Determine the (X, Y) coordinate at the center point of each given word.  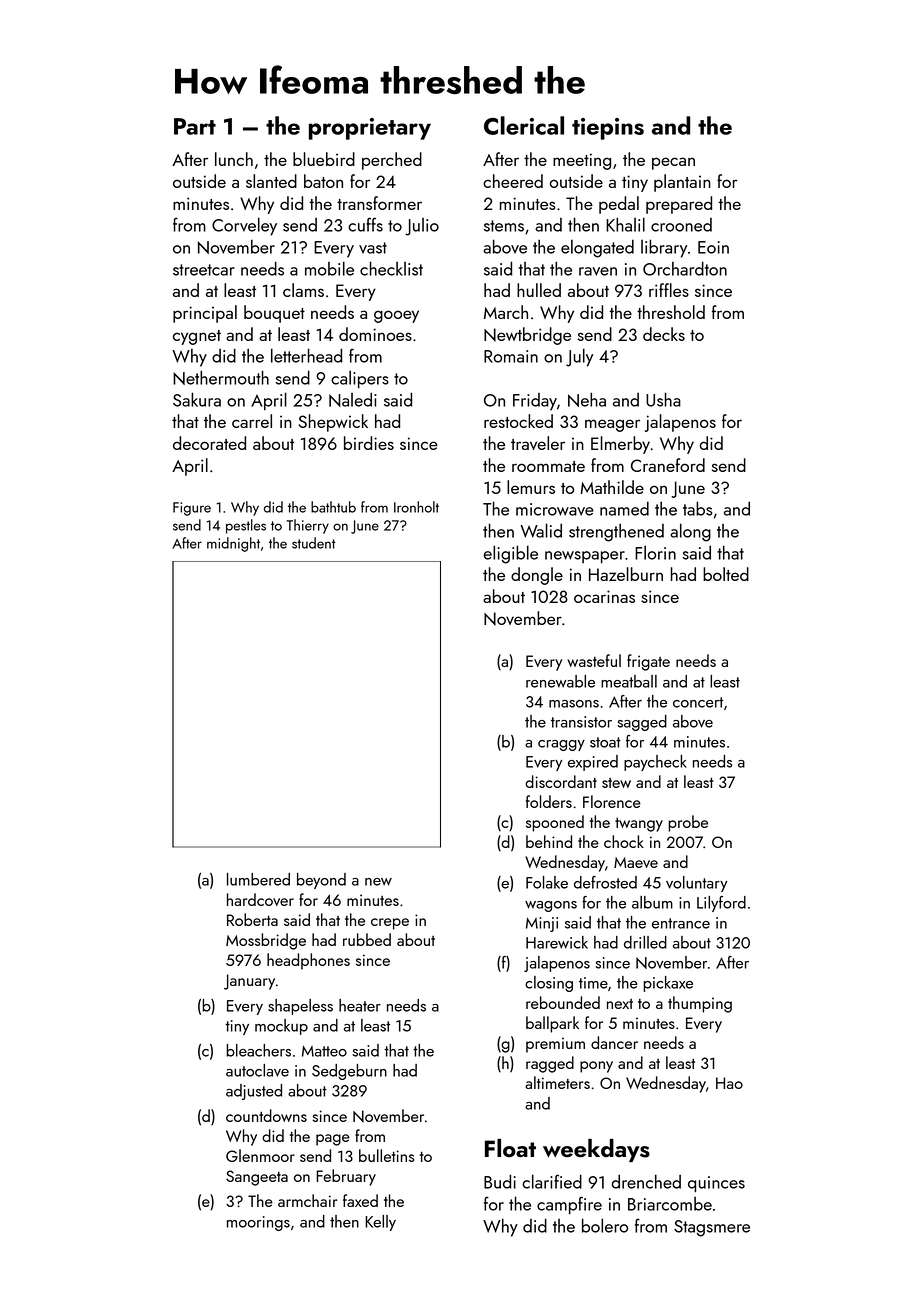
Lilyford (721, 904)
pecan (673, 163)
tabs (697, 508)
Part (195, 126)
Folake (547, 882)
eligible (510, 554)
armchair (307, 1200)
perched (392, 161)
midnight (233, 544)
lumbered (258, 879)
